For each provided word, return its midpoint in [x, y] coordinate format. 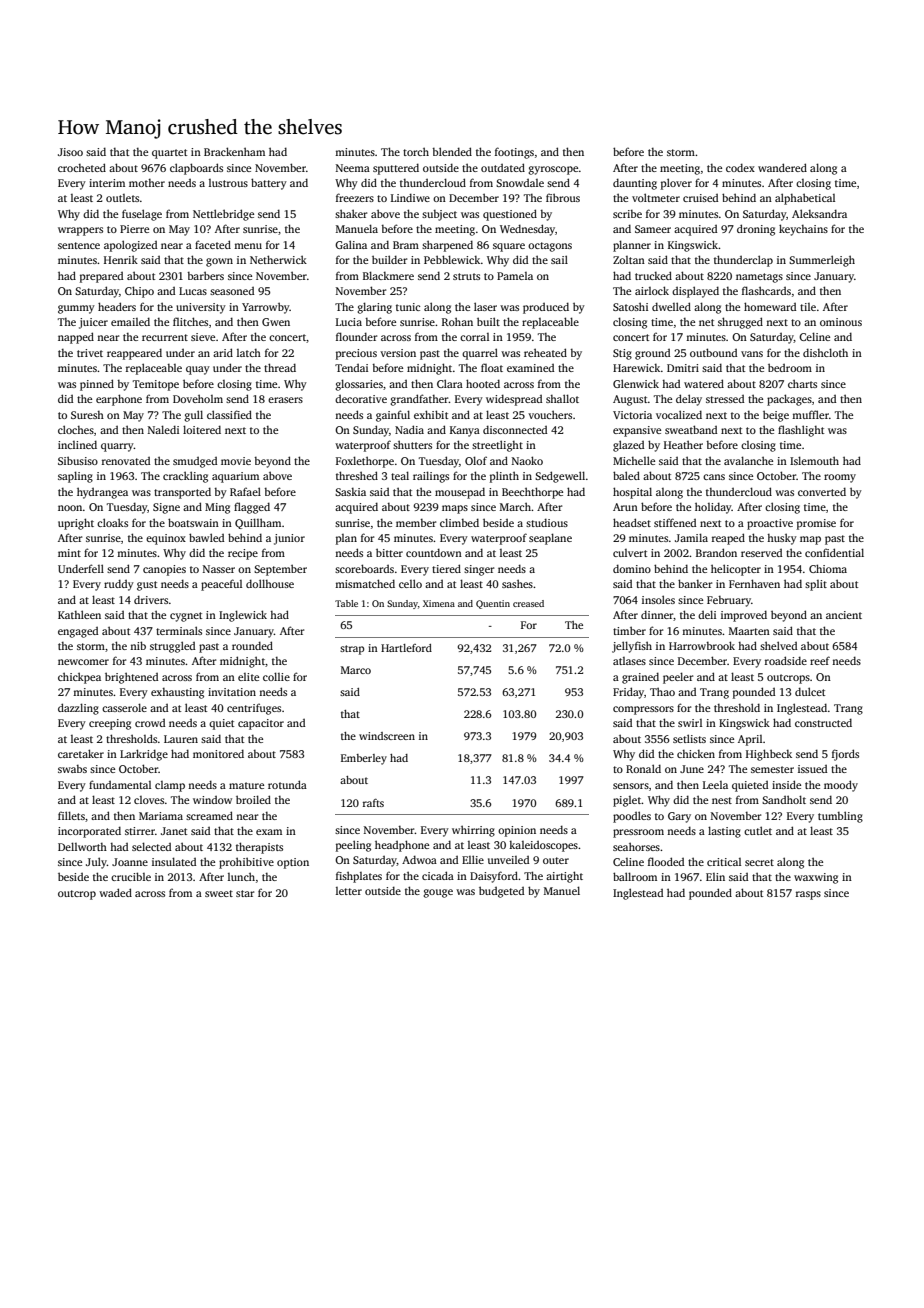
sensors [631, 786]
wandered [782, 167]
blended [452, 151]
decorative [361, 399]
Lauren [181, 739]
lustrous [228, 183]
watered [704, 383]
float [492, 367]
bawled [206, 537]
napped [76, 338]
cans [714, 477]
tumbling [840, 817]
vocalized [679, 414]
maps [455, 509]
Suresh [87, 415]
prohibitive [246, 863]
